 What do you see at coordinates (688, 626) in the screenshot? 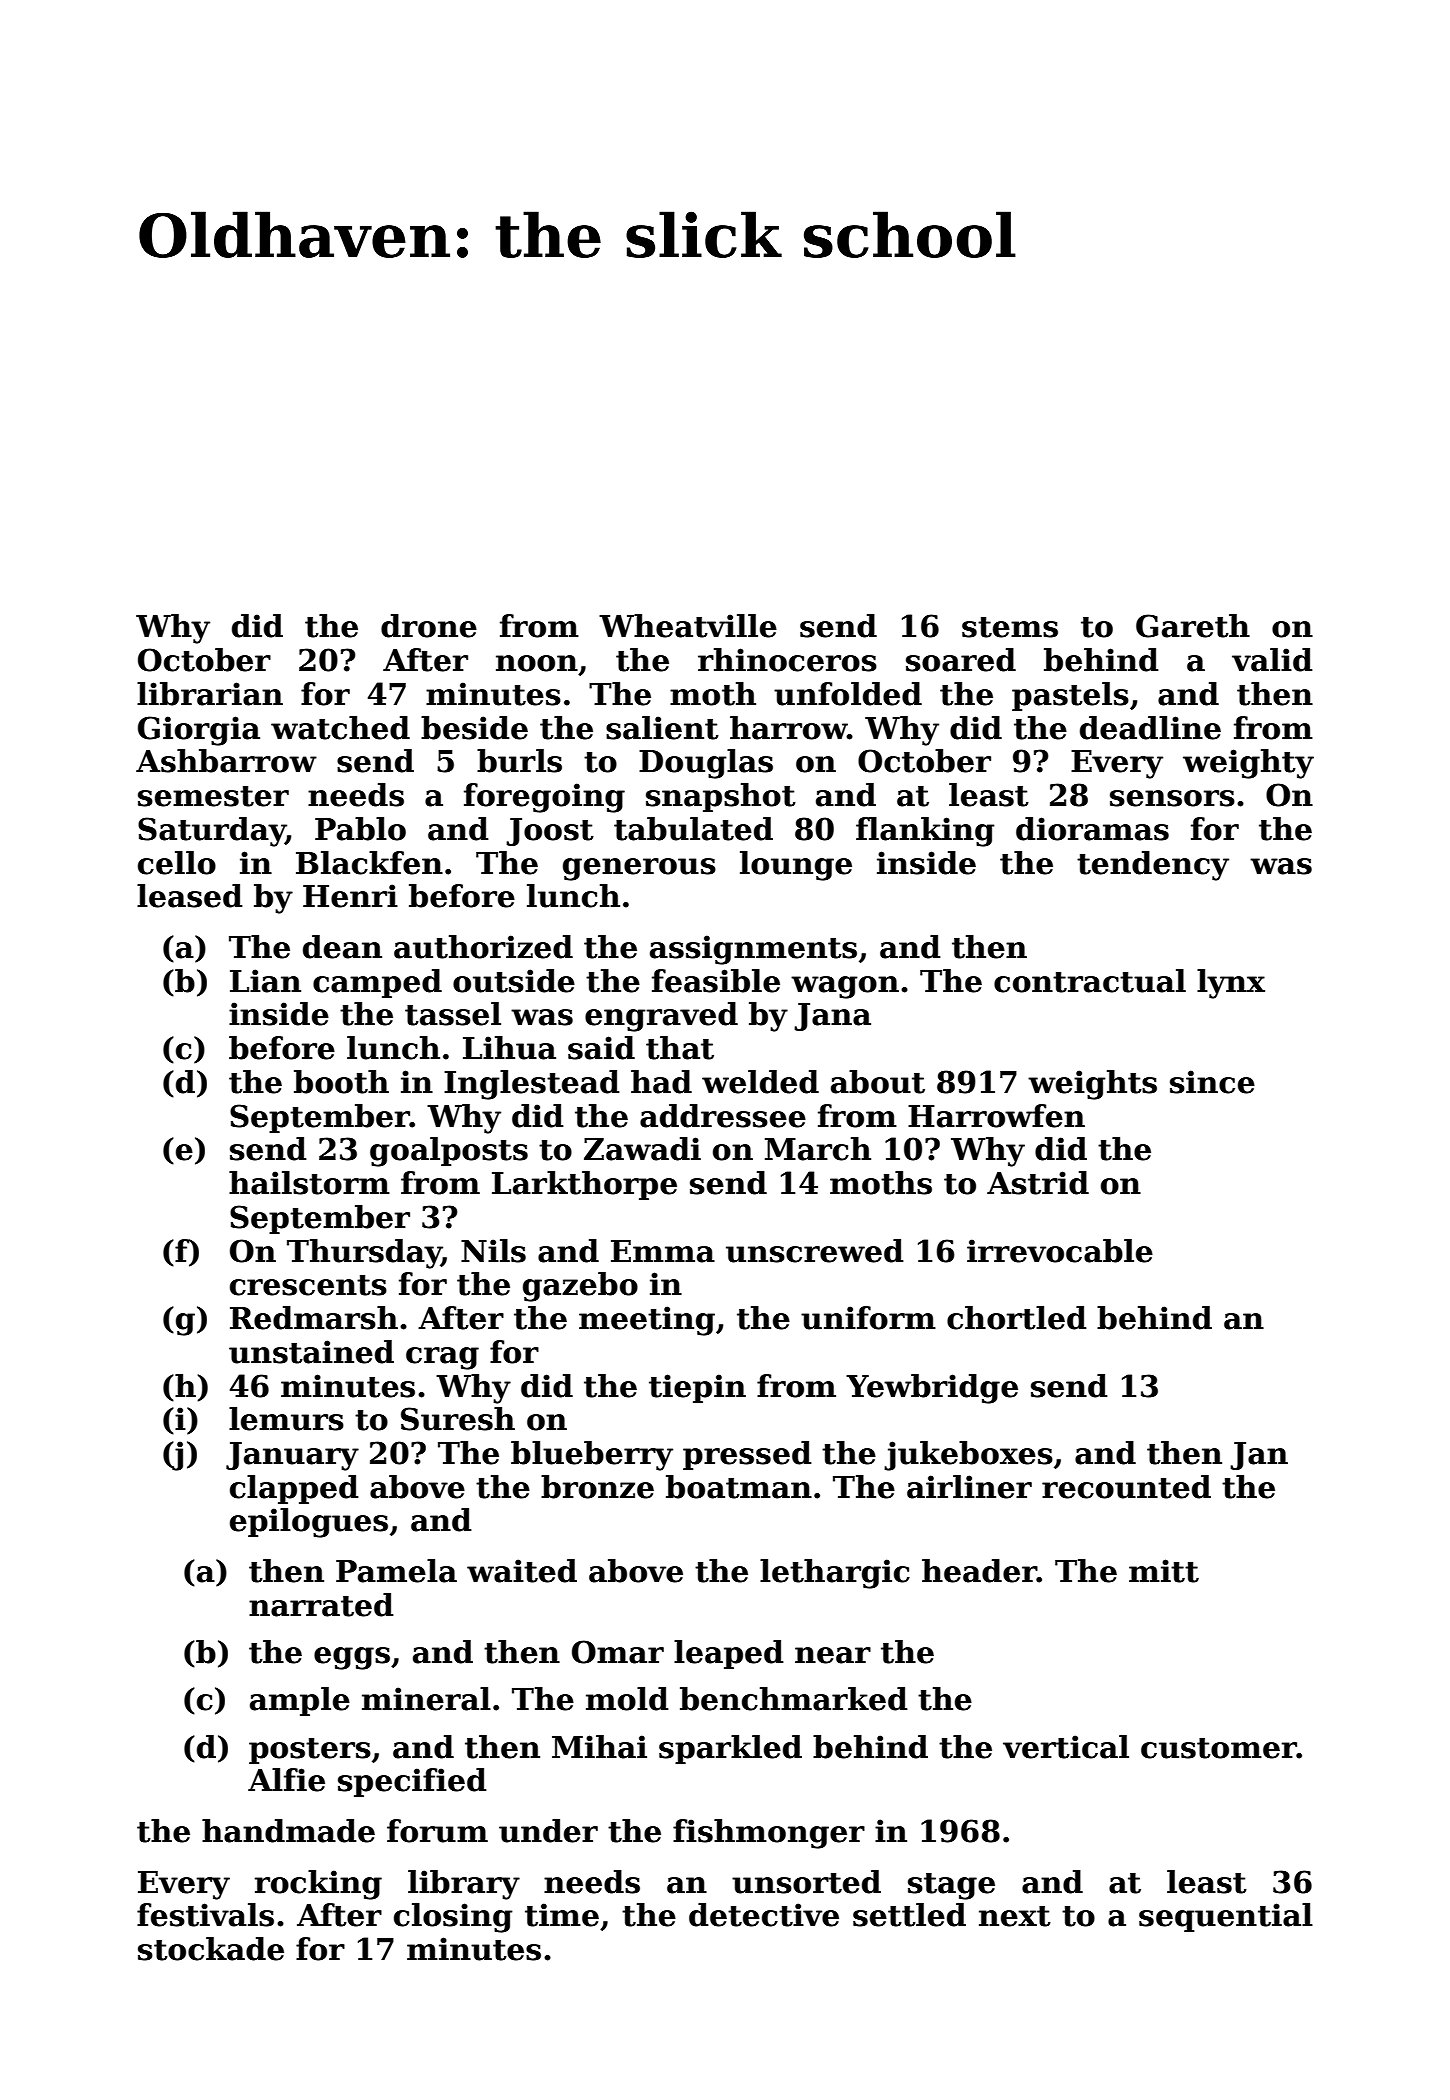
I see `Wheatville` at bounding box center [688, 626].
